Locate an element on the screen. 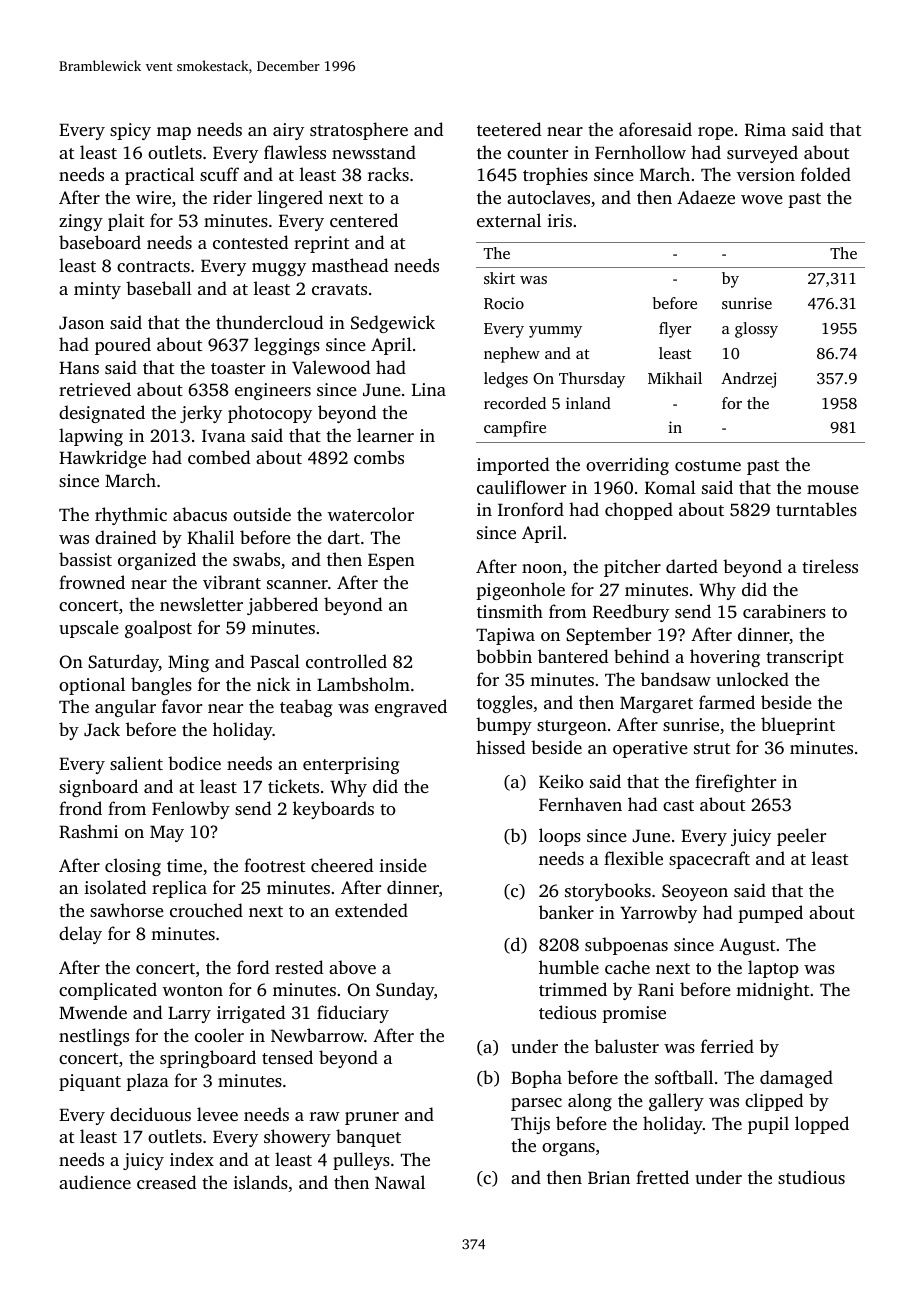 The height and width of the screenshot is (1308, 924). Adaeze is located at coordinates (706, 197).
